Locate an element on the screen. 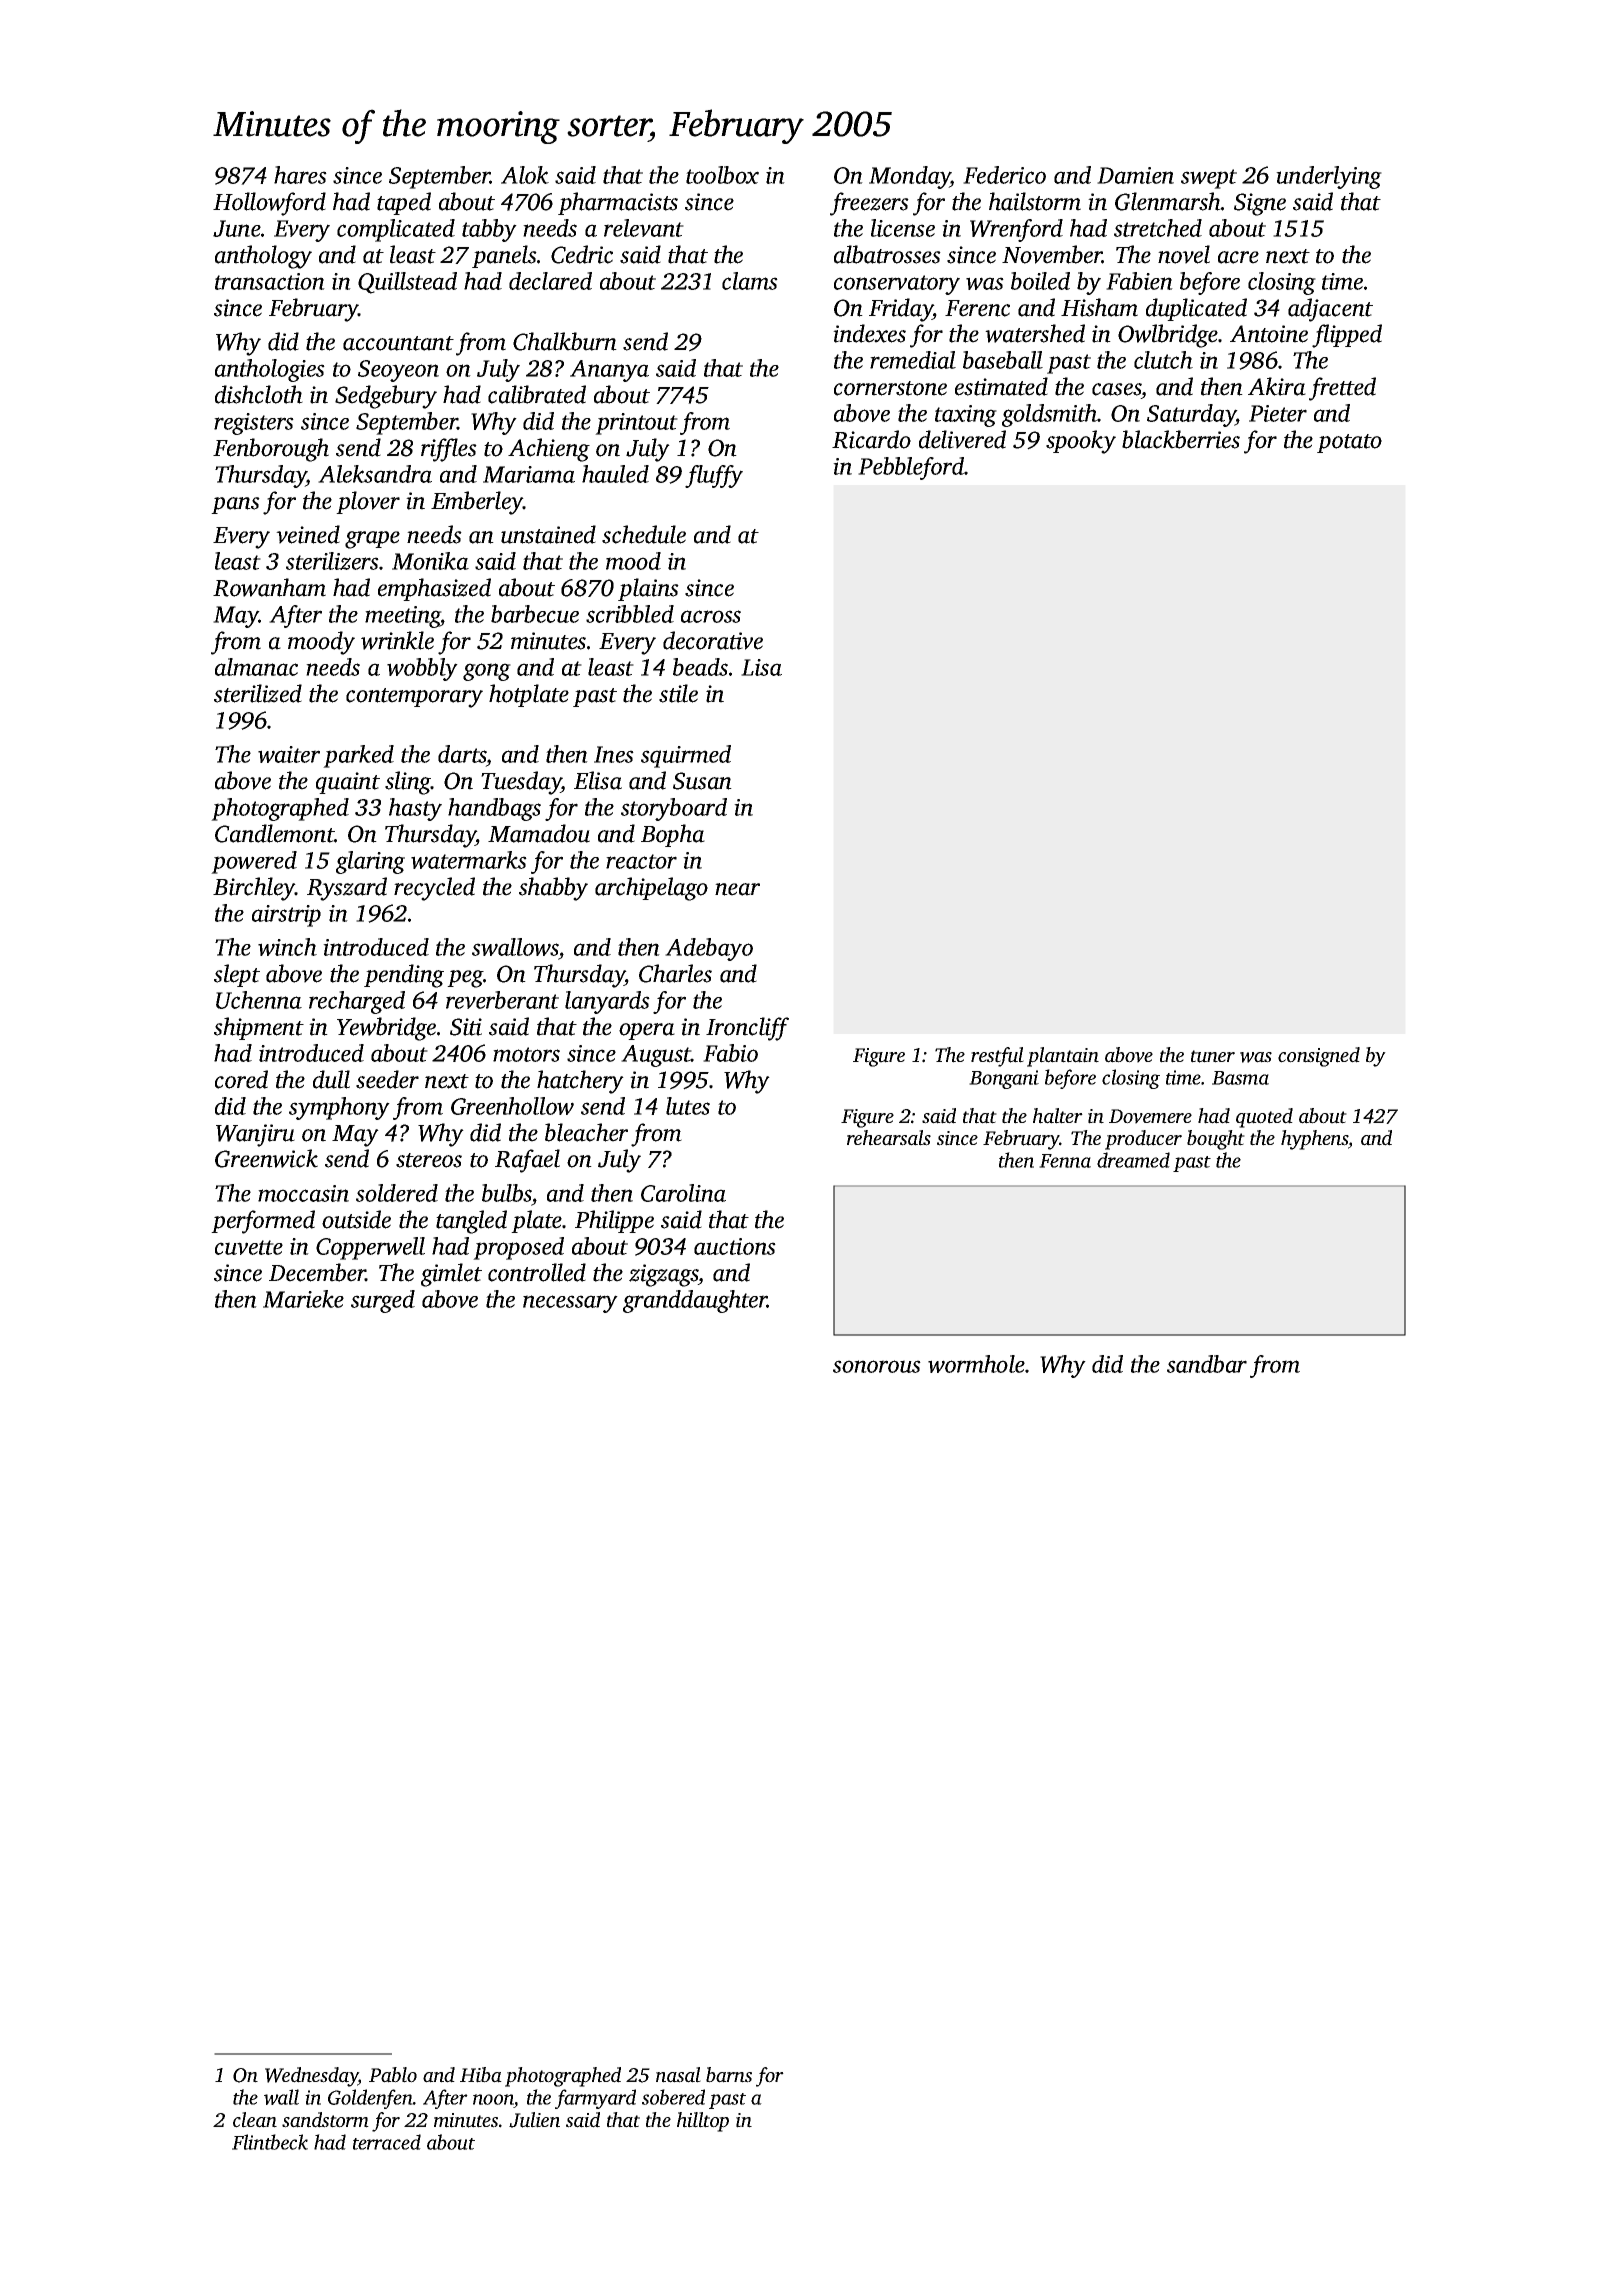  Alok is located at coordinates (525, 175).
